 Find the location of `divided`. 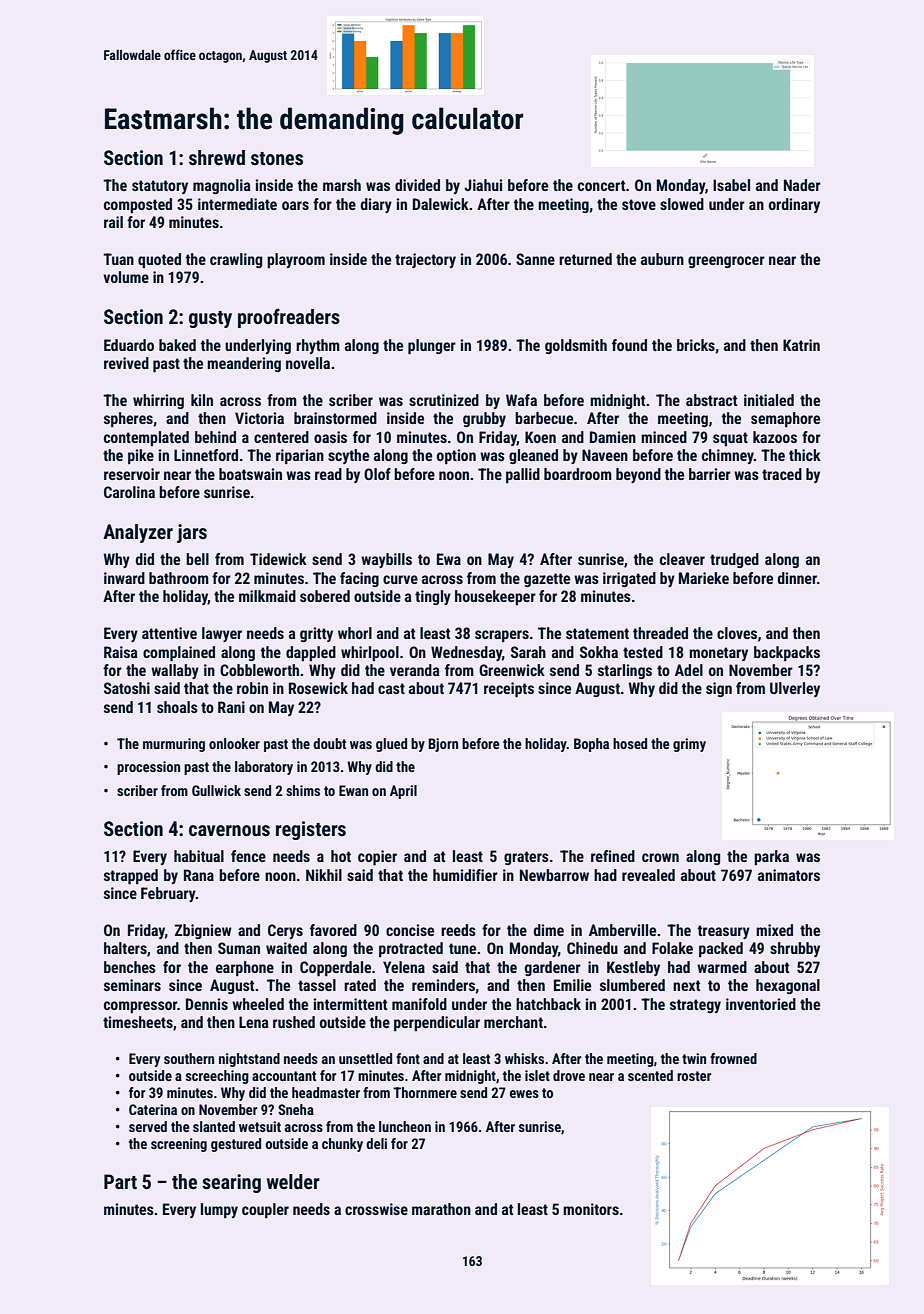

divided is located at coordinates (417, 185).
